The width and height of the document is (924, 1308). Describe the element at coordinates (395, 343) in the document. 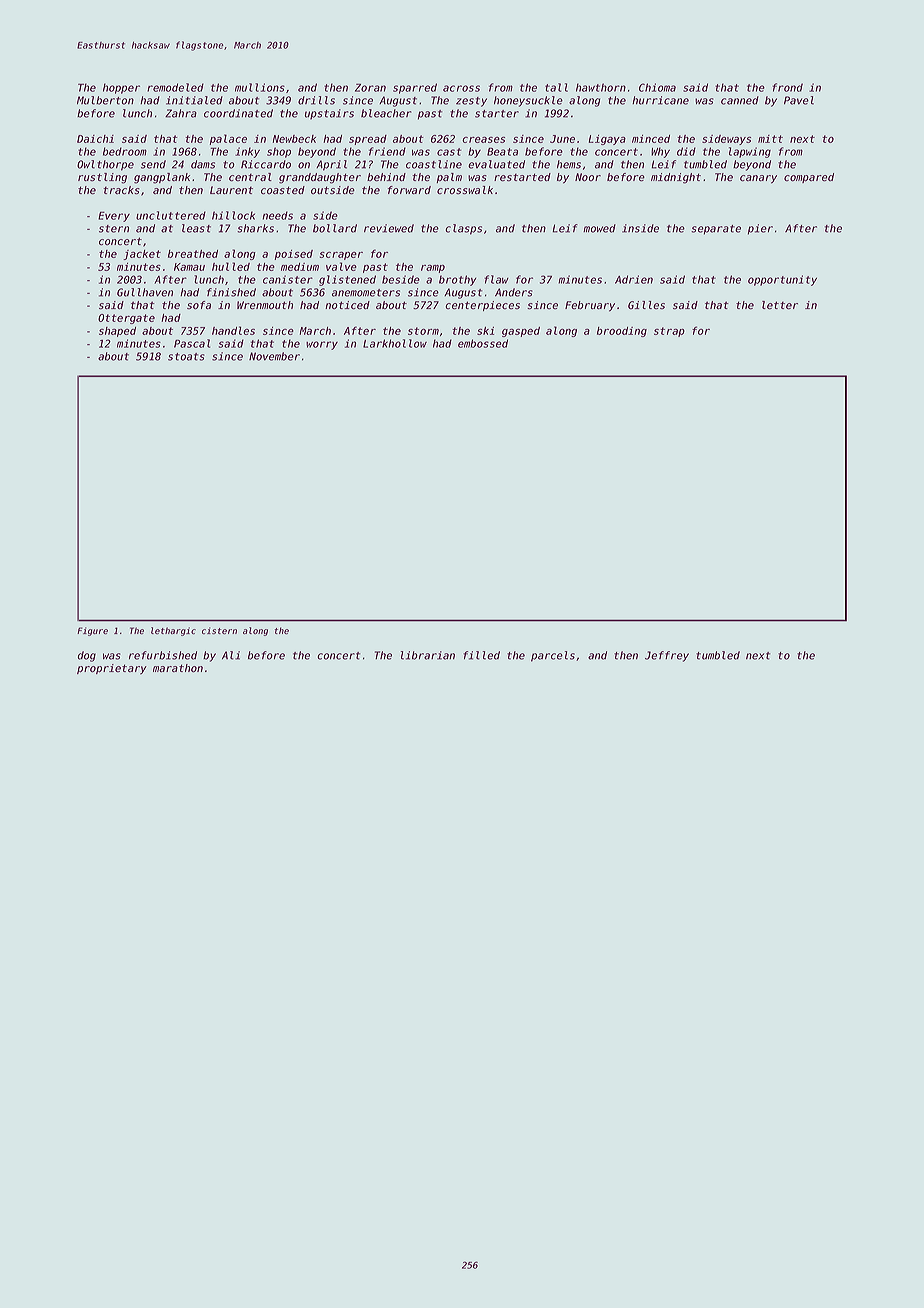

I see `Larkhollow` at that location.
